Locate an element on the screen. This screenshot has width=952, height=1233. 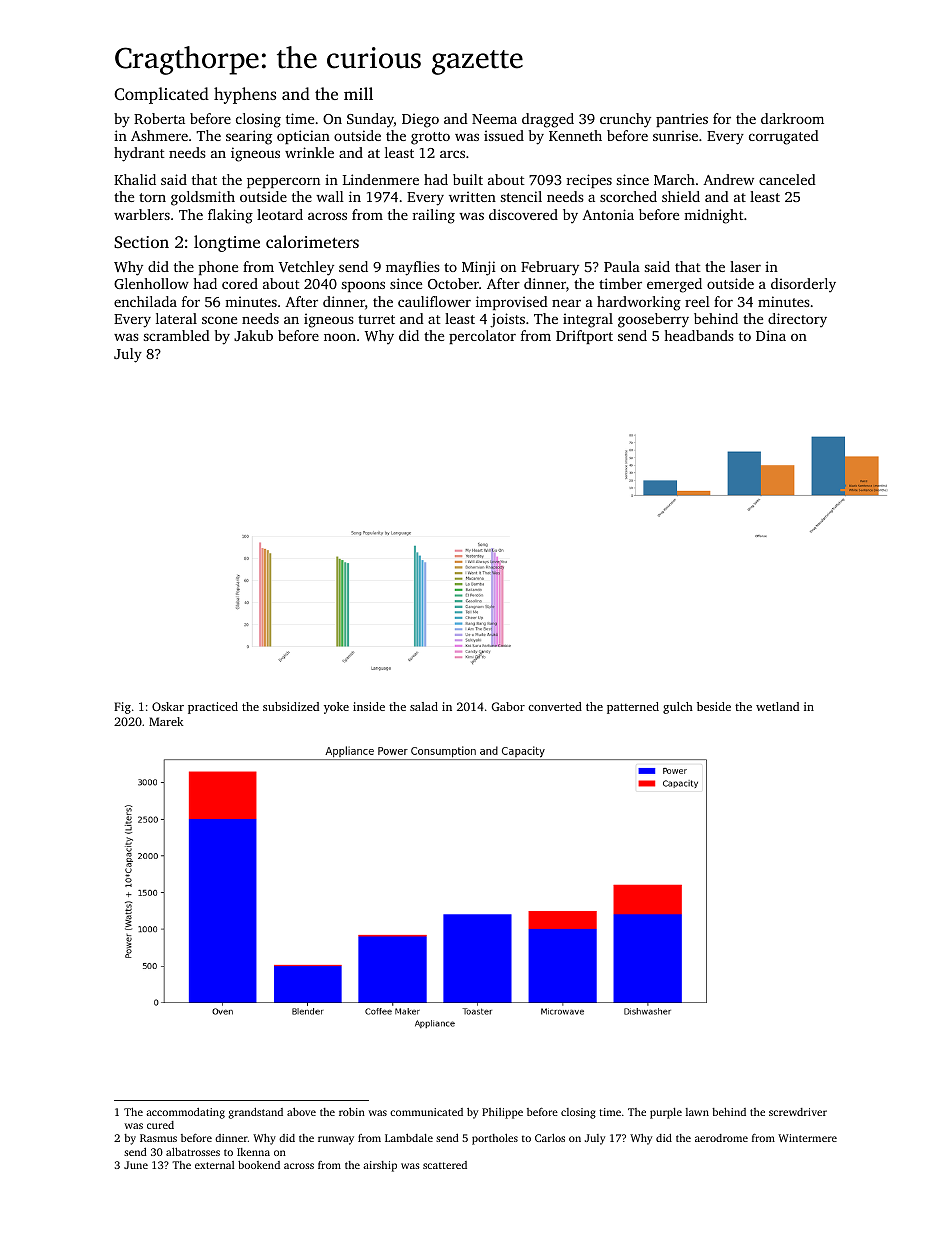
shield is located at coordinates (681, 196).
